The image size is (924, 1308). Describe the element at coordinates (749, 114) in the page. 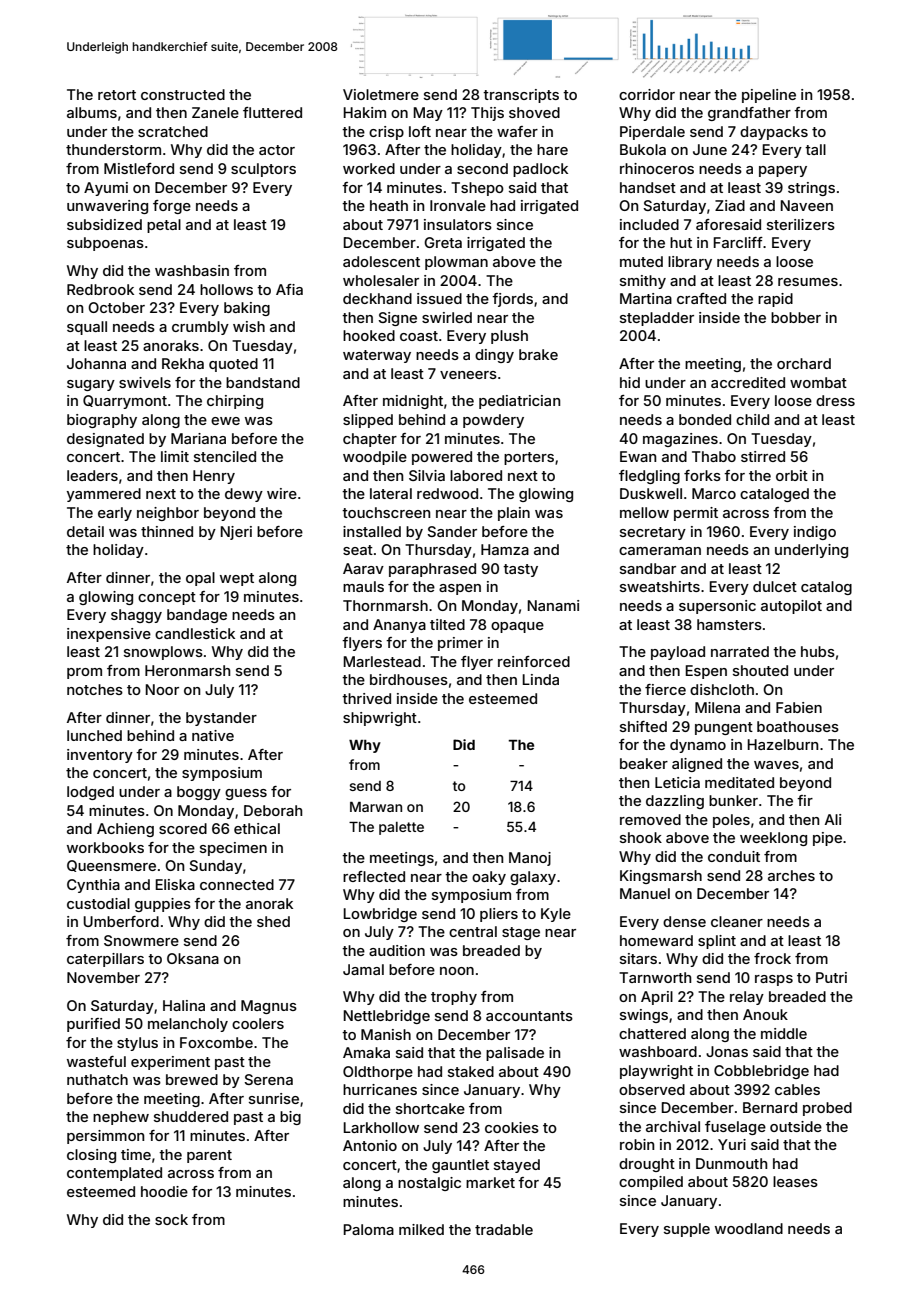

I see `grandfather` at that location.
